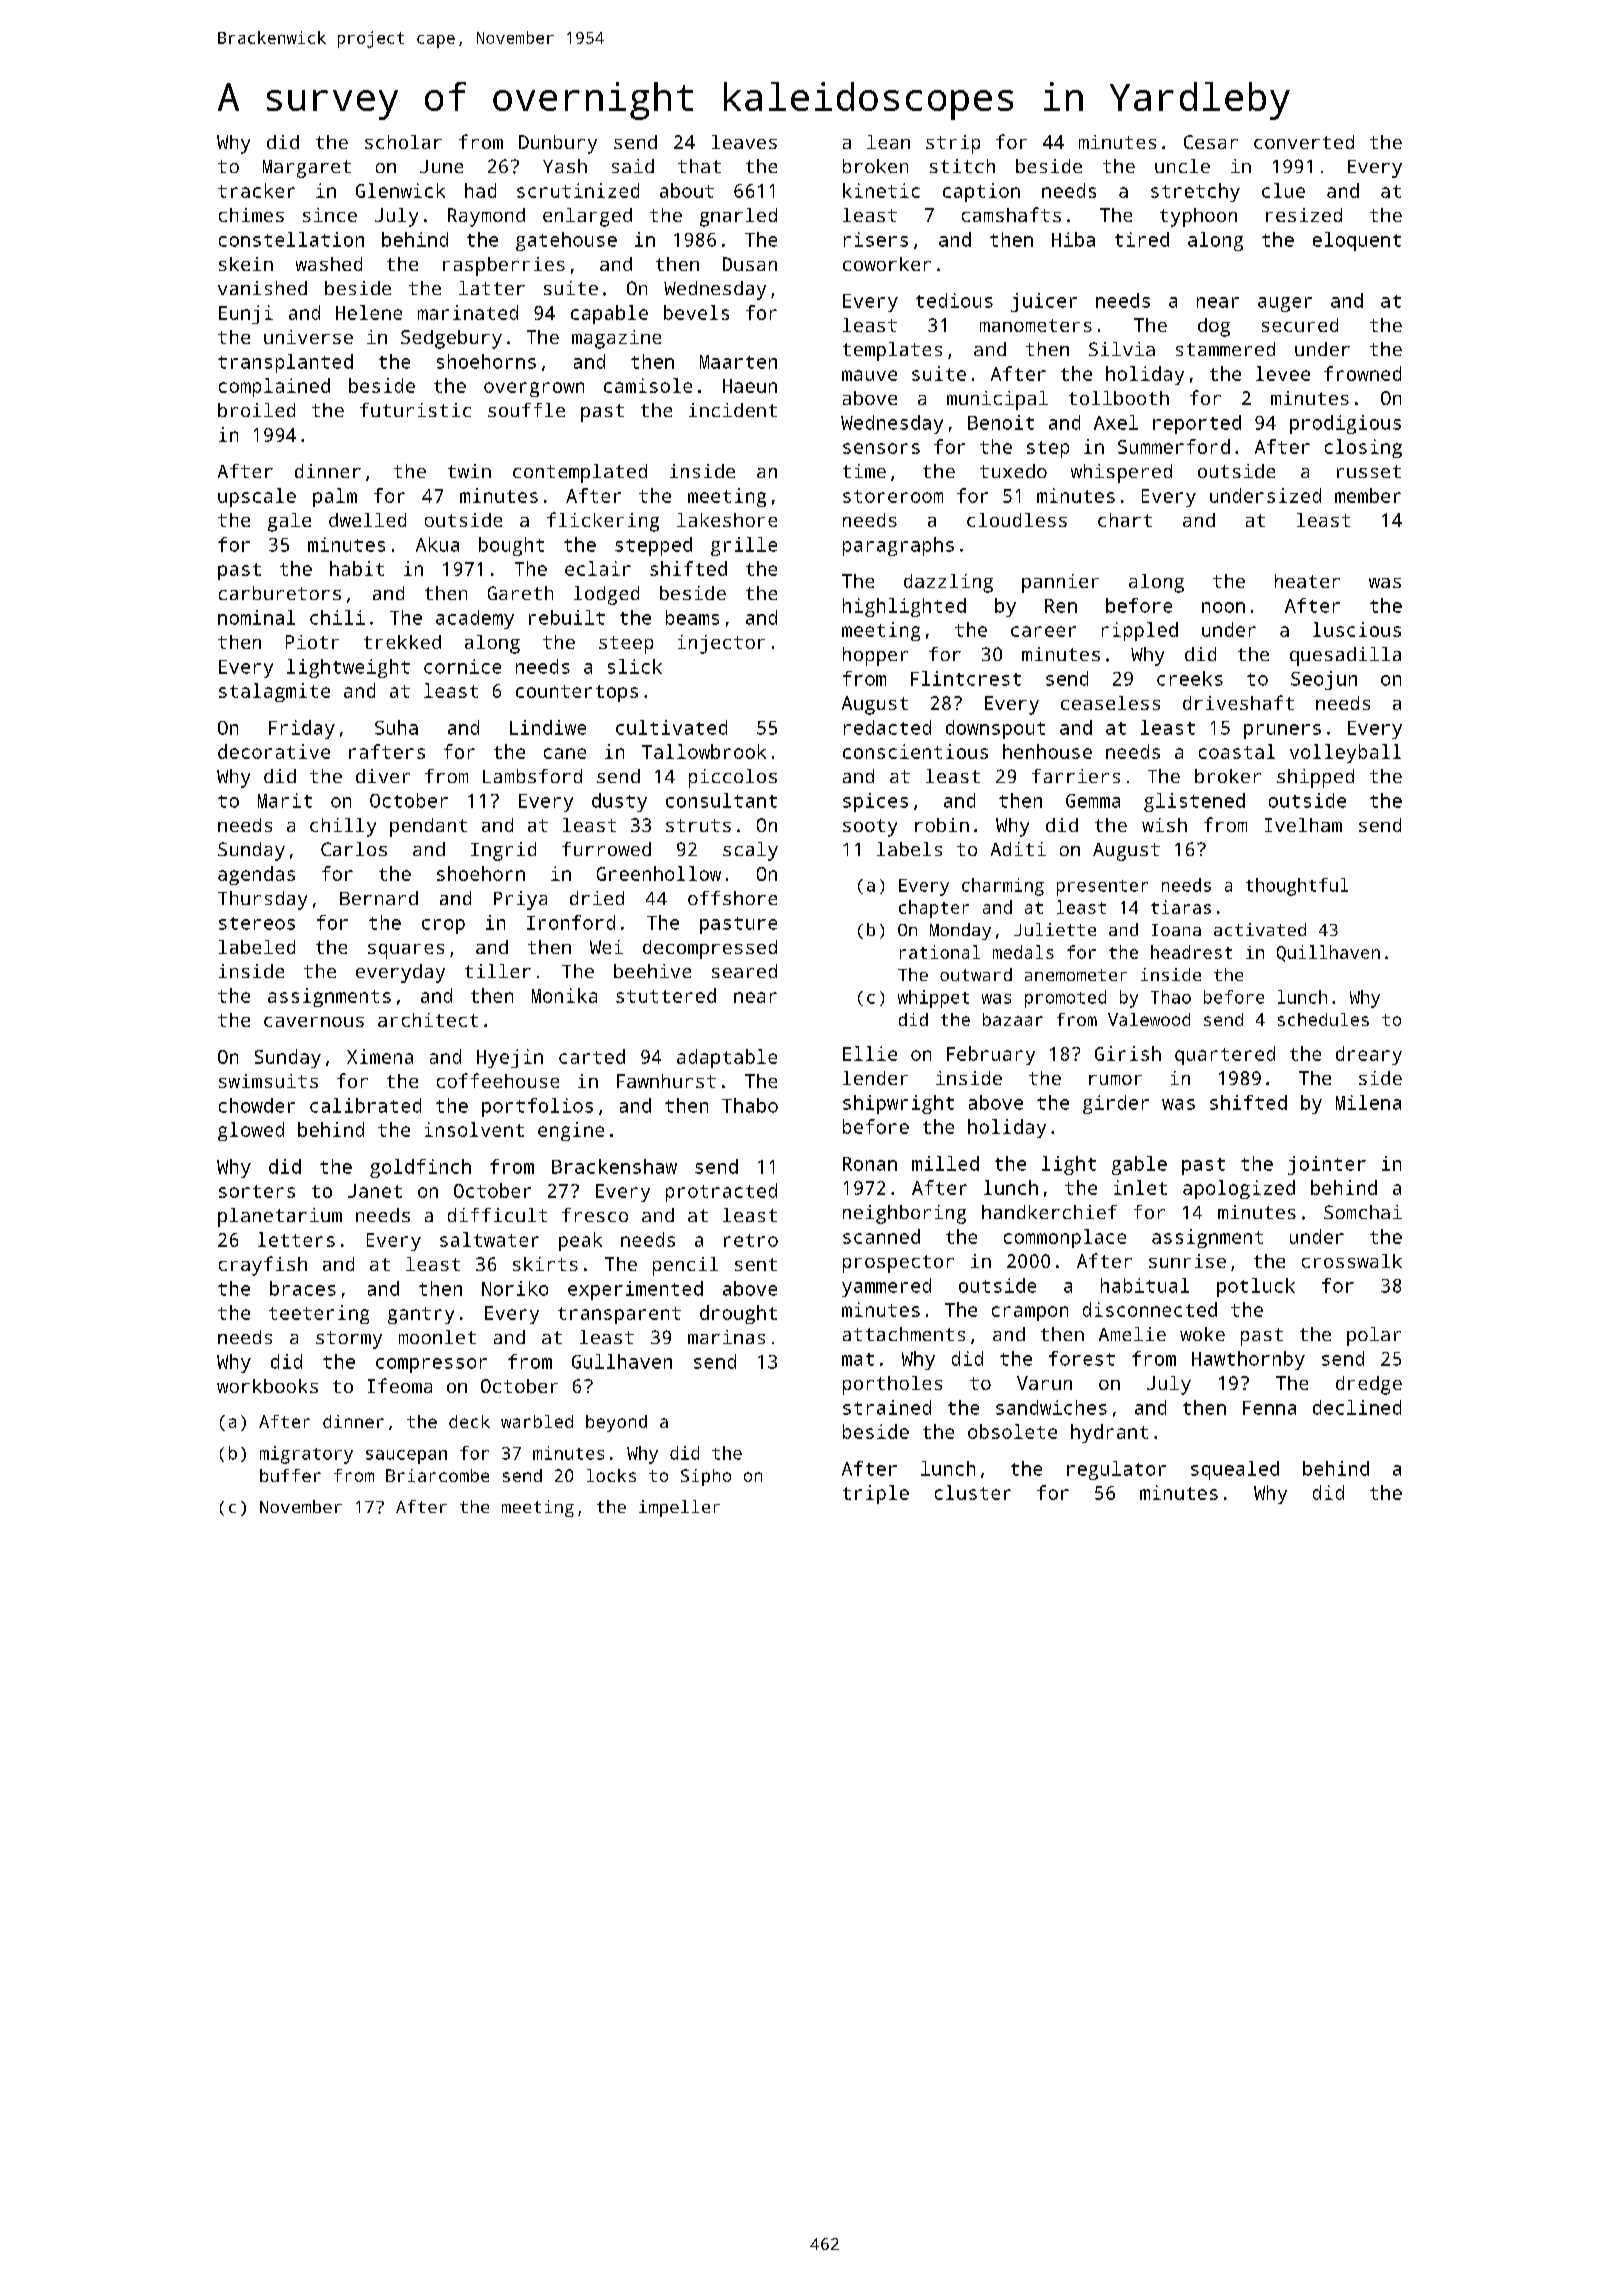 Image resolution: width=1620 pixels, height=2292 pixels. What do you see at coordinates (290, 1475) in the page?
I see `buffer` at bounding box center [290, 1475].
